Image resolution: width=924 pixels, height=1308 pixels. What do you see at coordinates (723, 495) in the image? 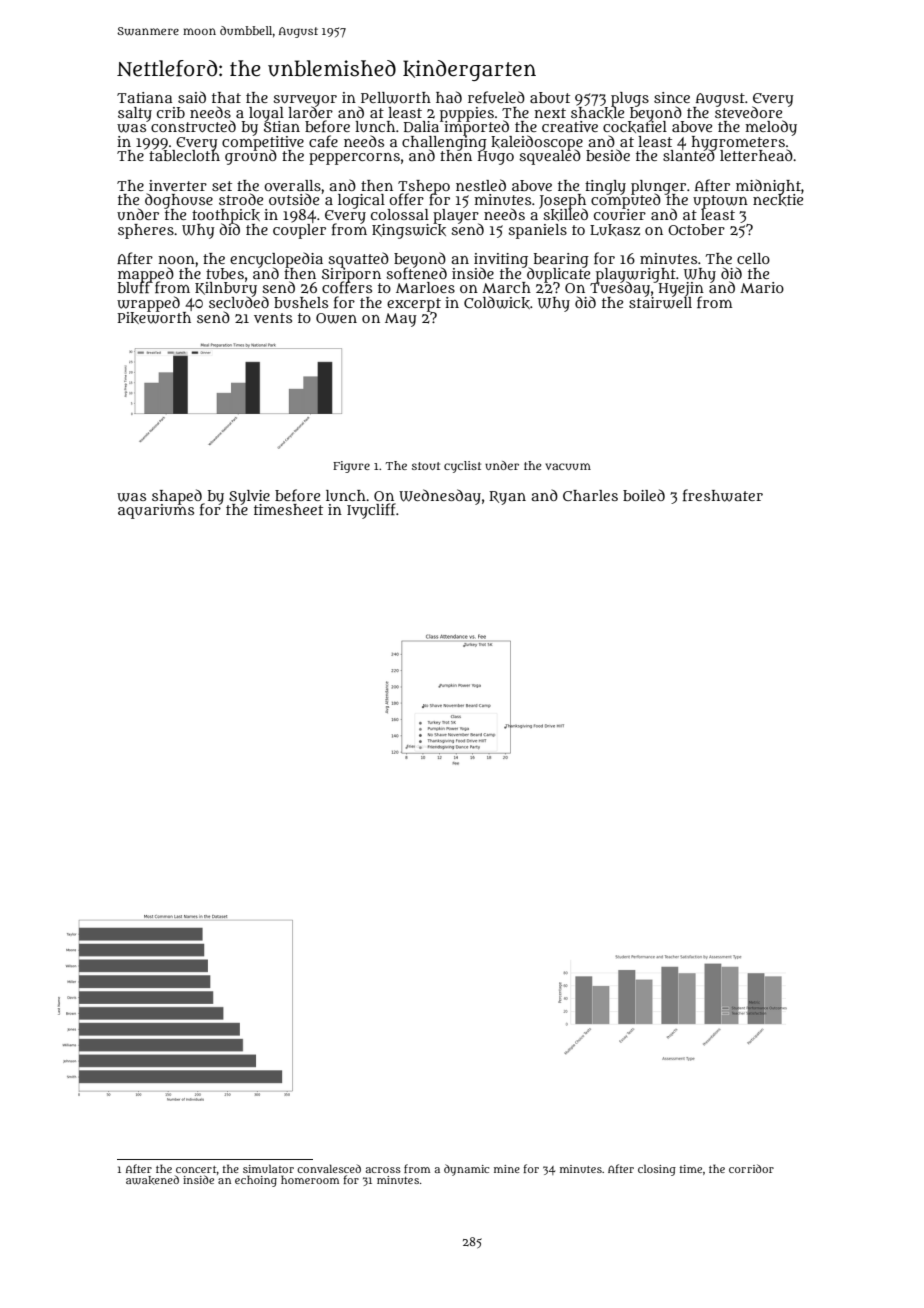
I see `freshwater` at bounding box center [723, 495].
